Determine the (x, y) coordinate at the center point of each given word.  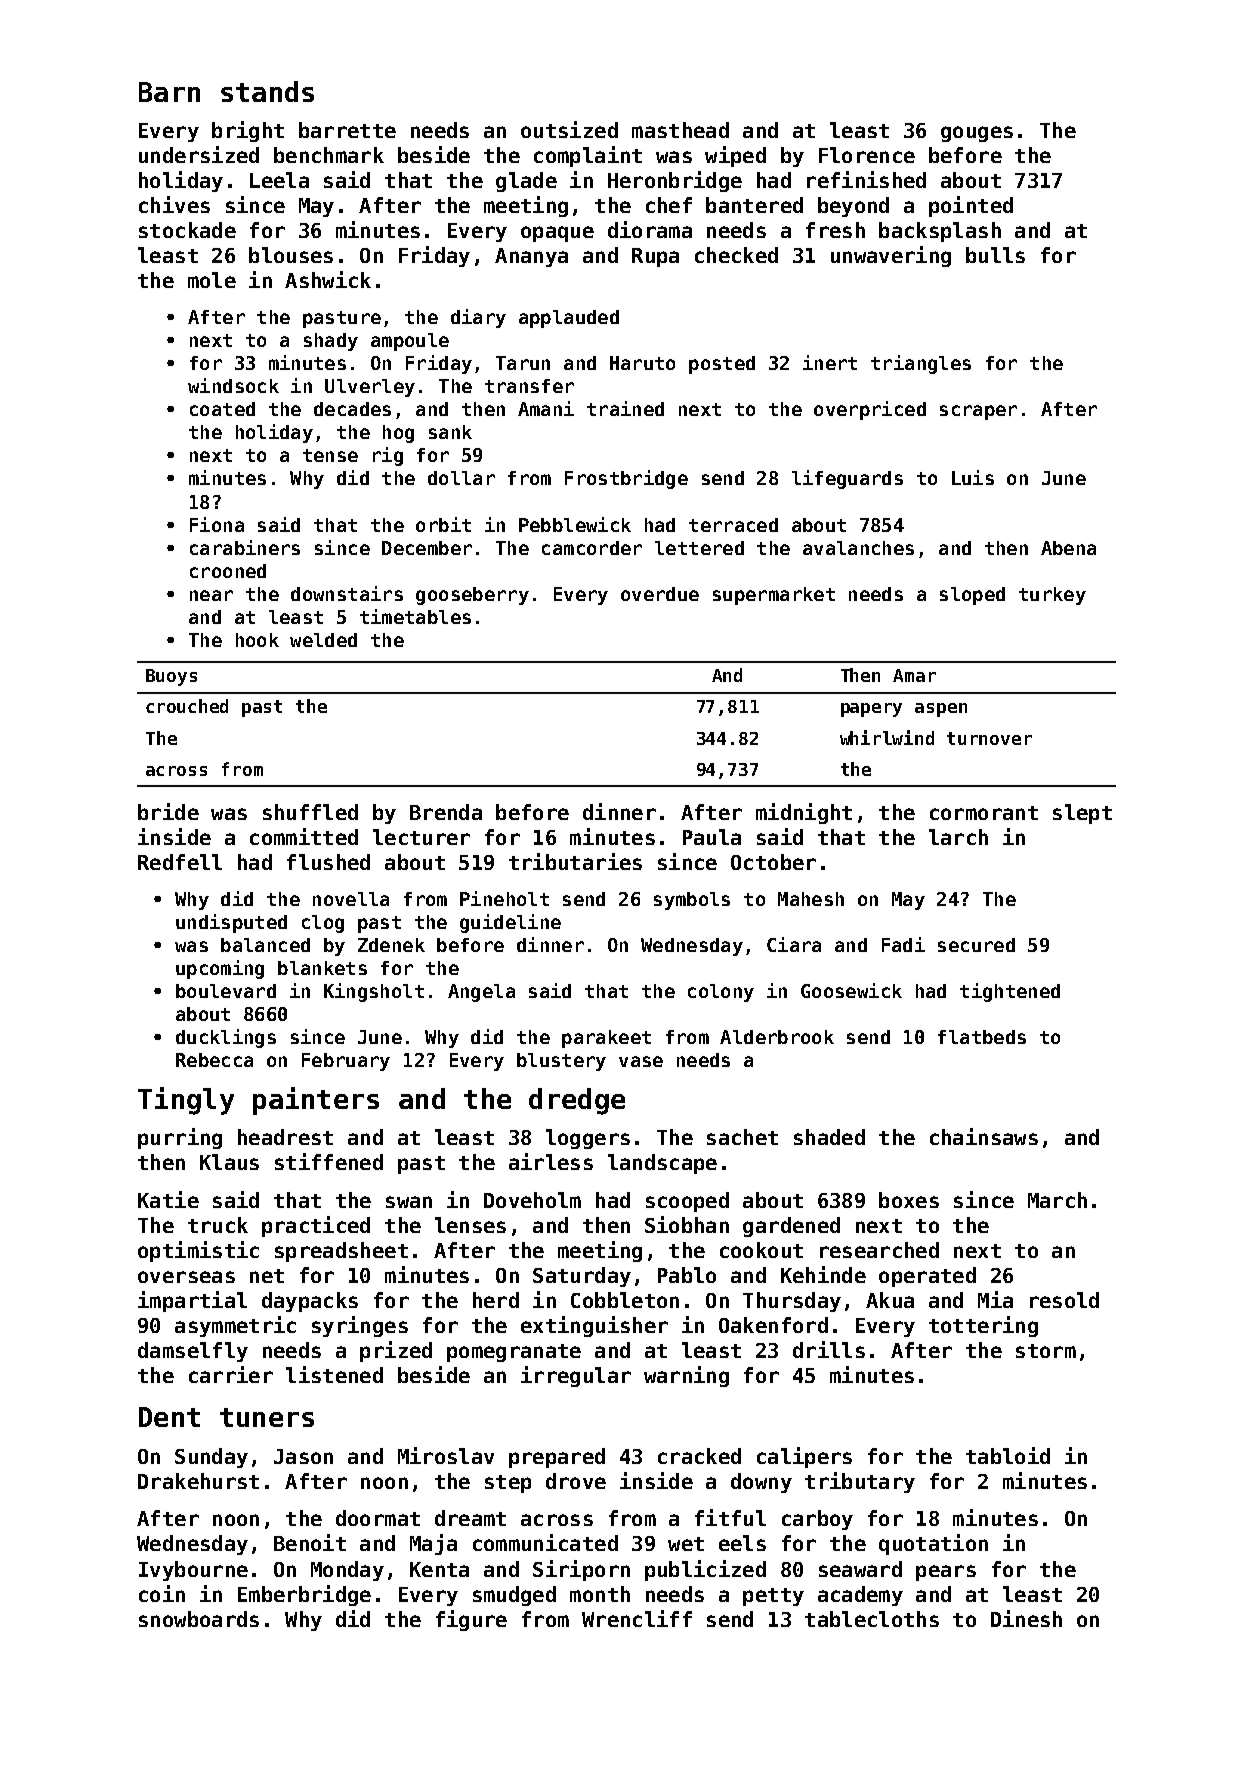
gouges (977, 134)
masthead (680, 130)
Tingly (186, 1101)
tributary (860, 1482)
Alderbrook (777, 1037)
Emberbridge (304, 1595)
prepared (557, 1458)
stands (267, 91)
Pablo (687, 1275)
